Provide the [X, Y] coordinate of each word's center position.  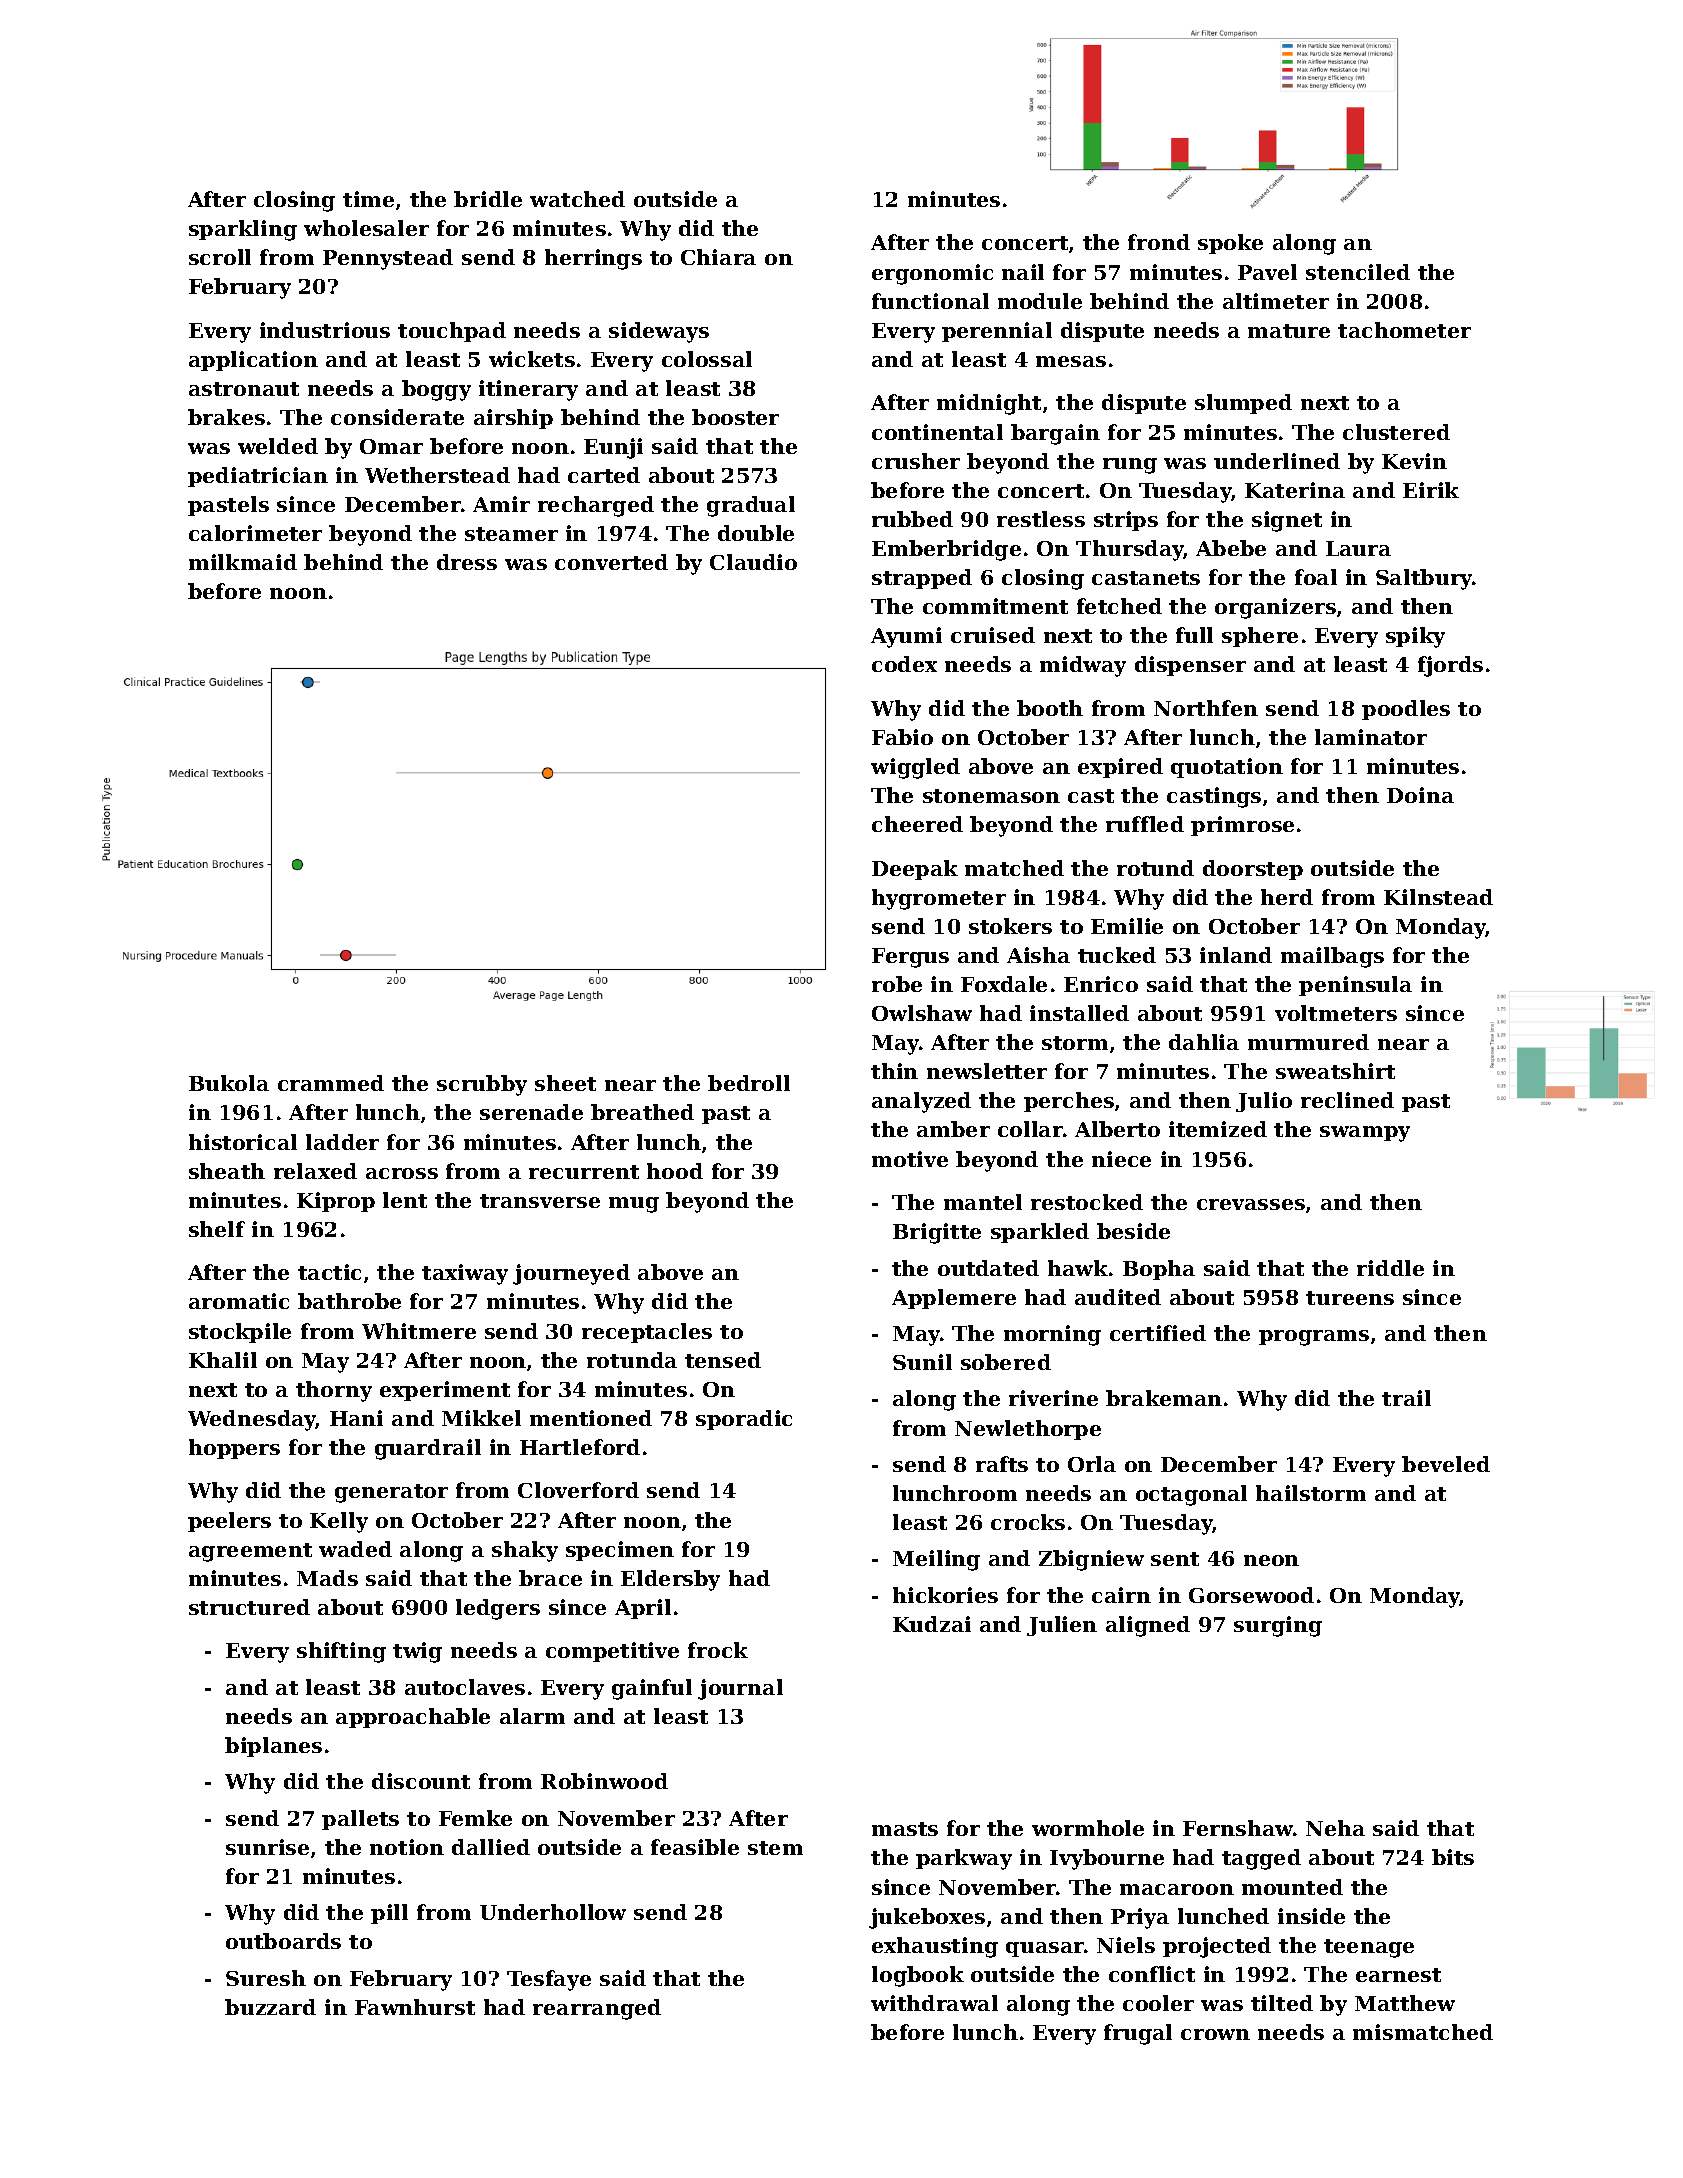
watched [577, 199]
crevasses [1251, 1204]
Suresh [266, 1978]
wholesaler [366, 228]
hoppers [234, 1449]
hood [675, 1171]
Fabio [902, 737]
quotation [1227, 768]
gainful [652, 1689]
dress [467, 562]
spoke [1230, 244]
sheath [227, 1171]
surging [1278, 1626]
